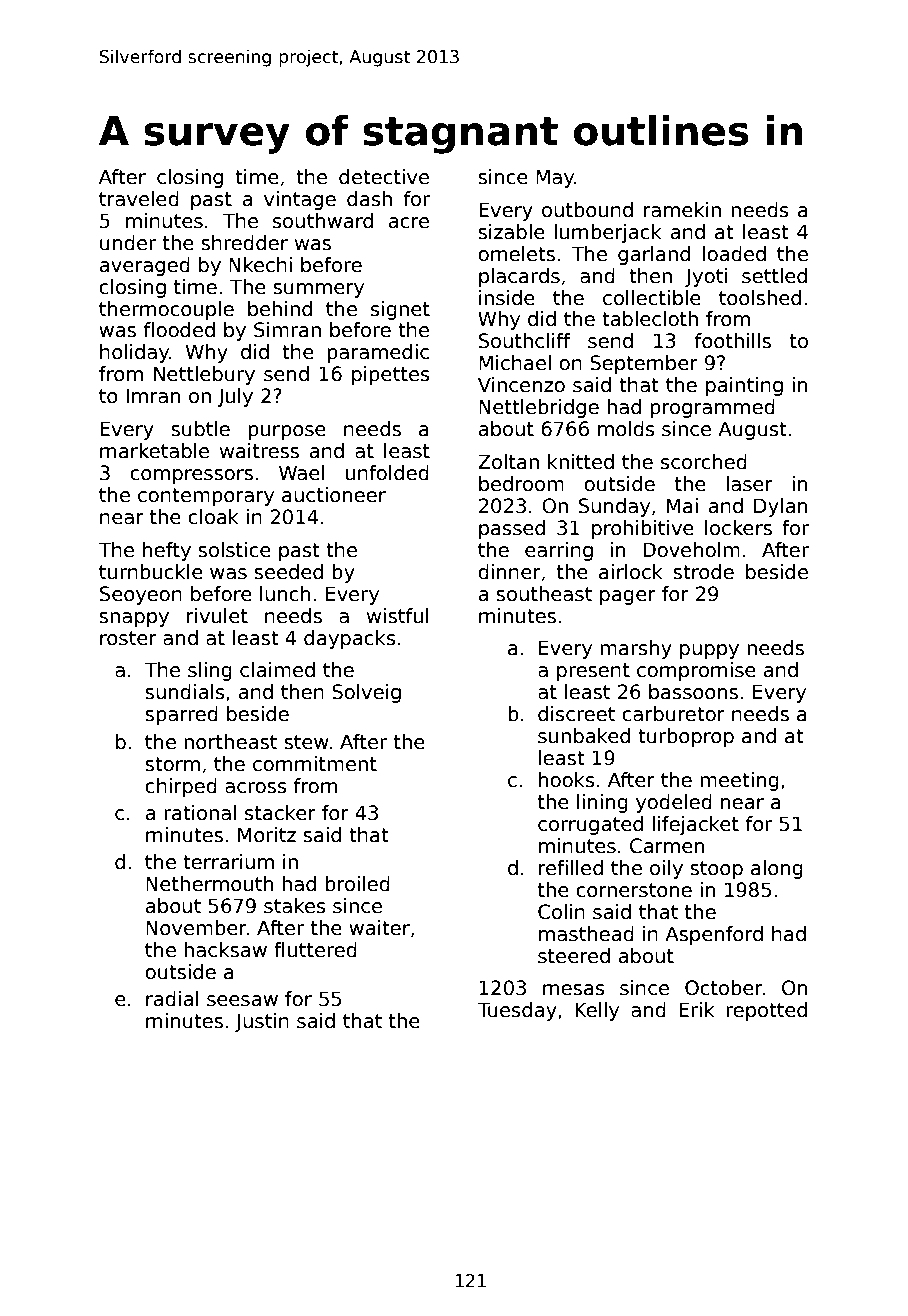  I want to click on steered, so click(574, 956).
